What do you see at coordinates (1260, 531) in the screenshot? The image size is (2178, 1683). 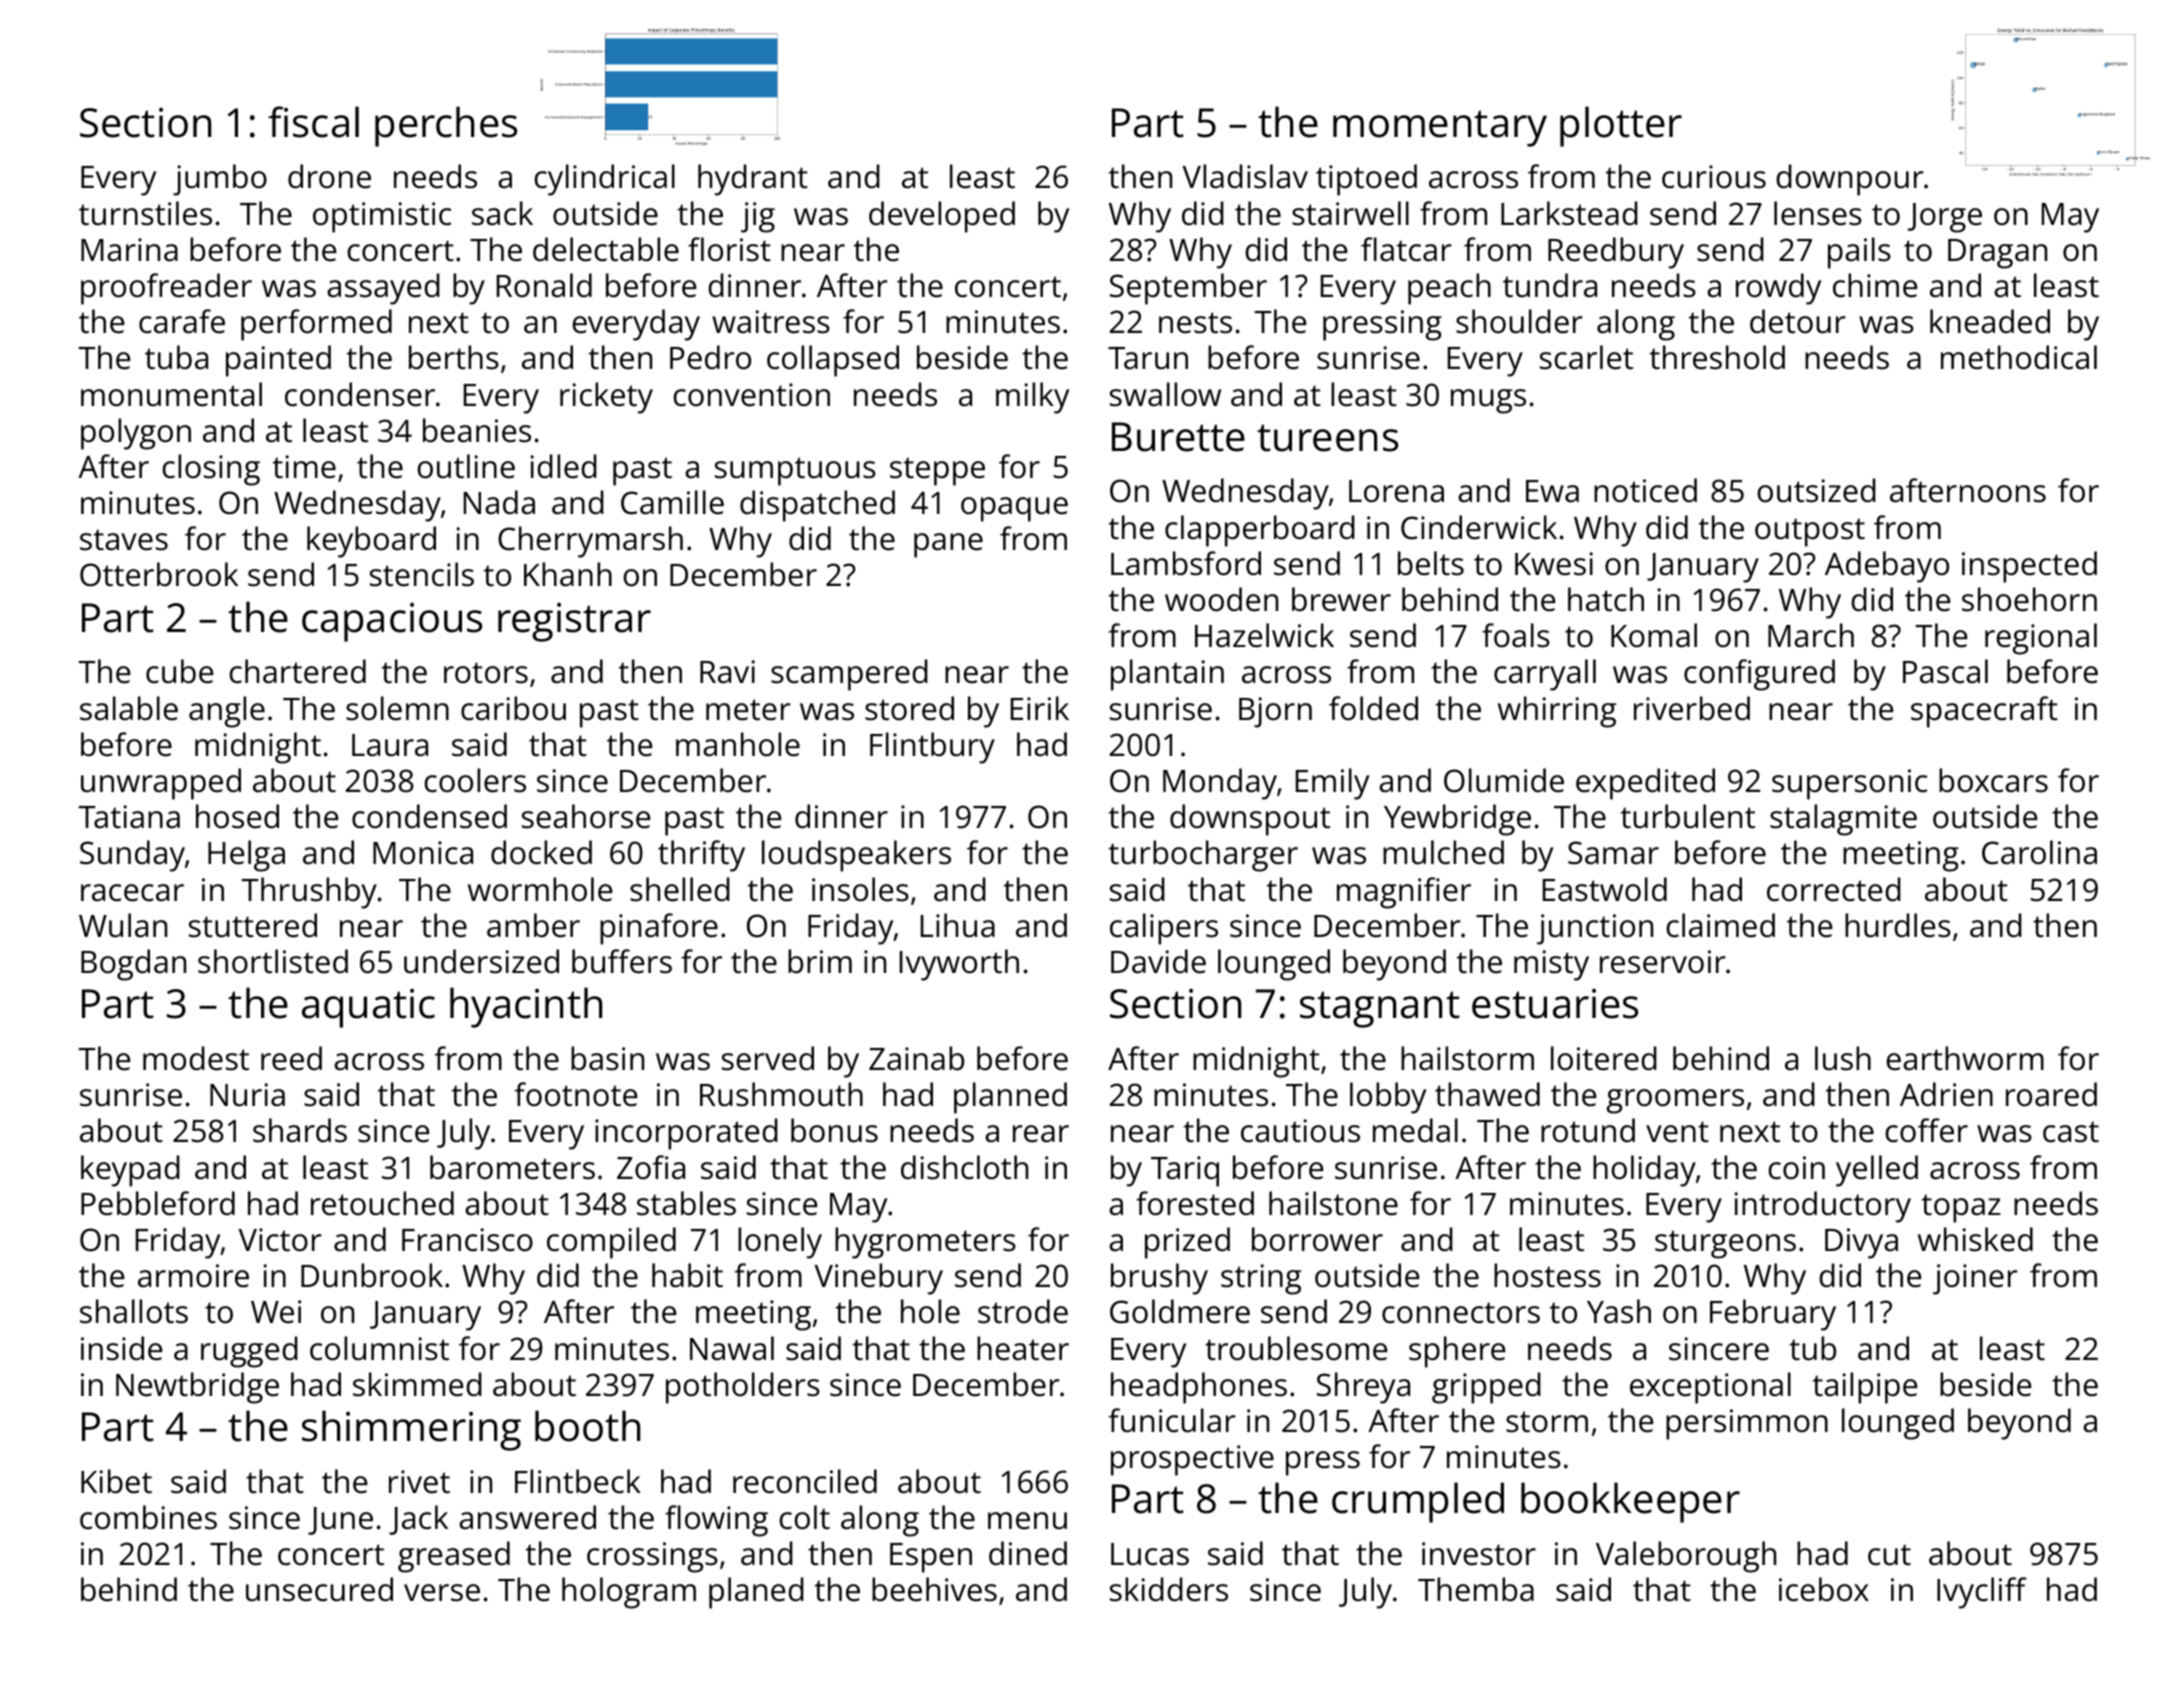 I see `clapperboard` at bounding box center [1260, 531].
